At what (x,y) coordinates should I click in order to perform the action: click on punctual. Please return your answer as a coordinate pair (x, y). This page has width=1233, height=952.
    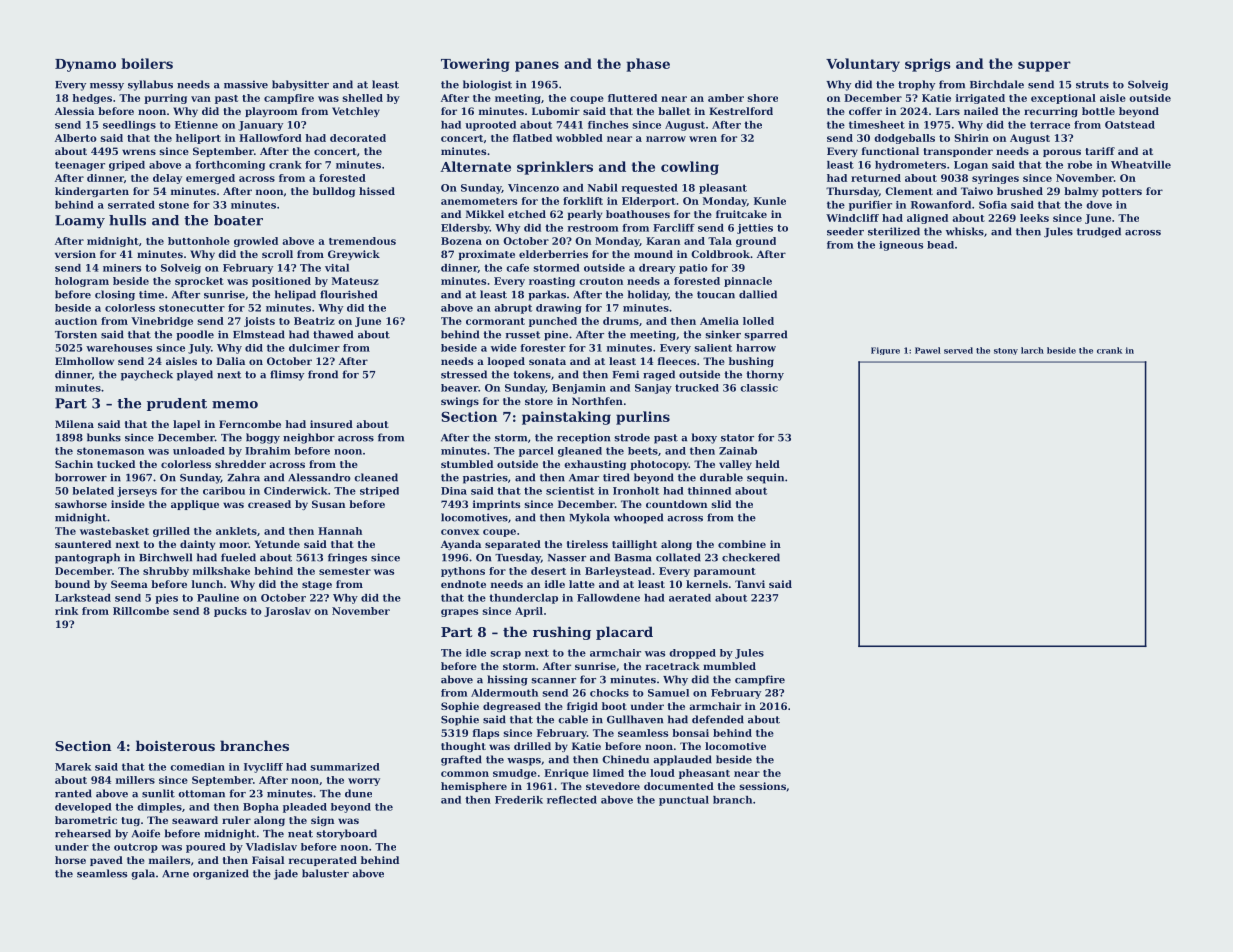
    Looking at the image, I should click on (684, 801).
